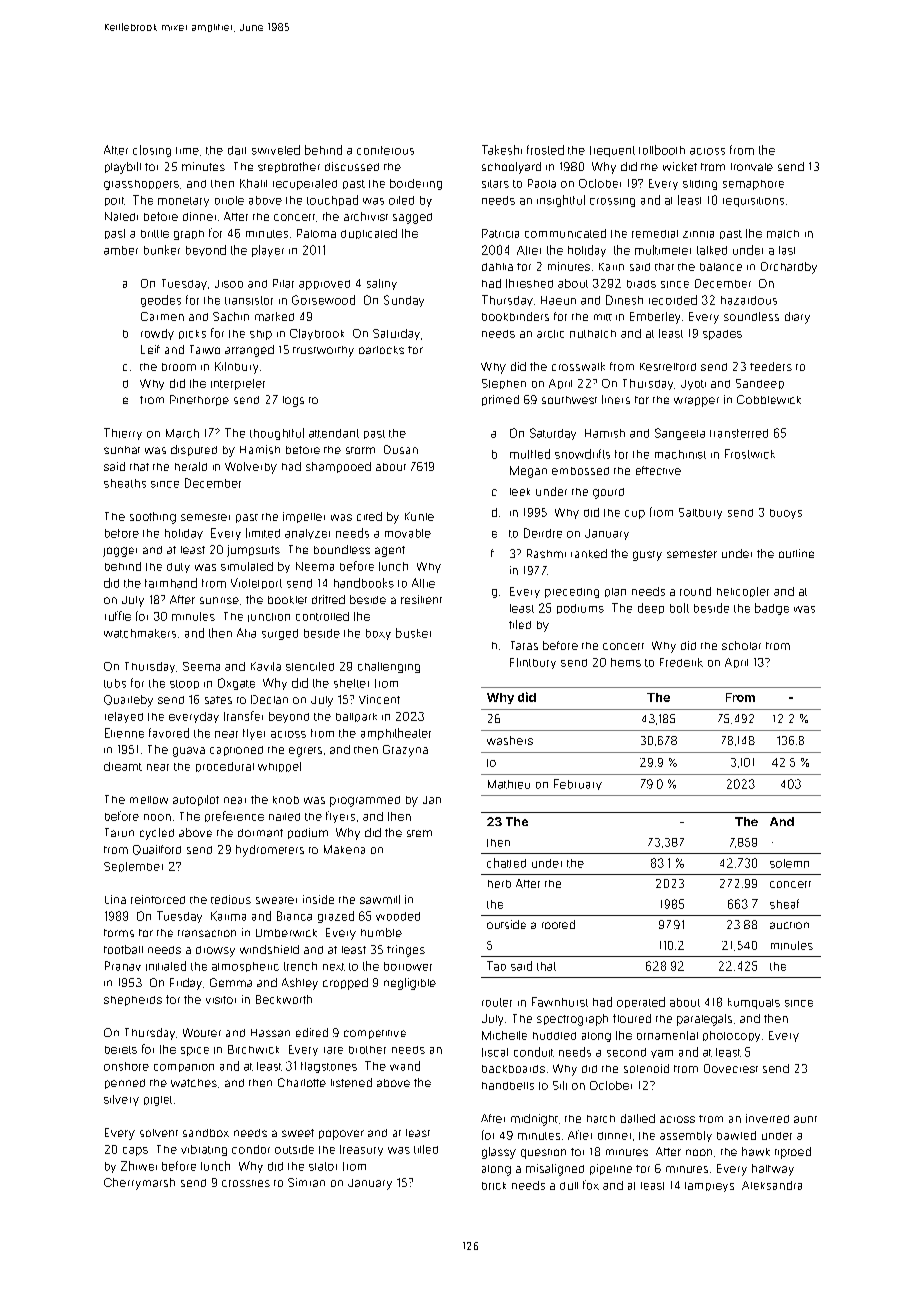 The width and height of the screenshot is (924, 1308). What do you see at coordinates (133, 1001) in the screenshot?
I see `shepherds` at bounding box center [133, 1001].
